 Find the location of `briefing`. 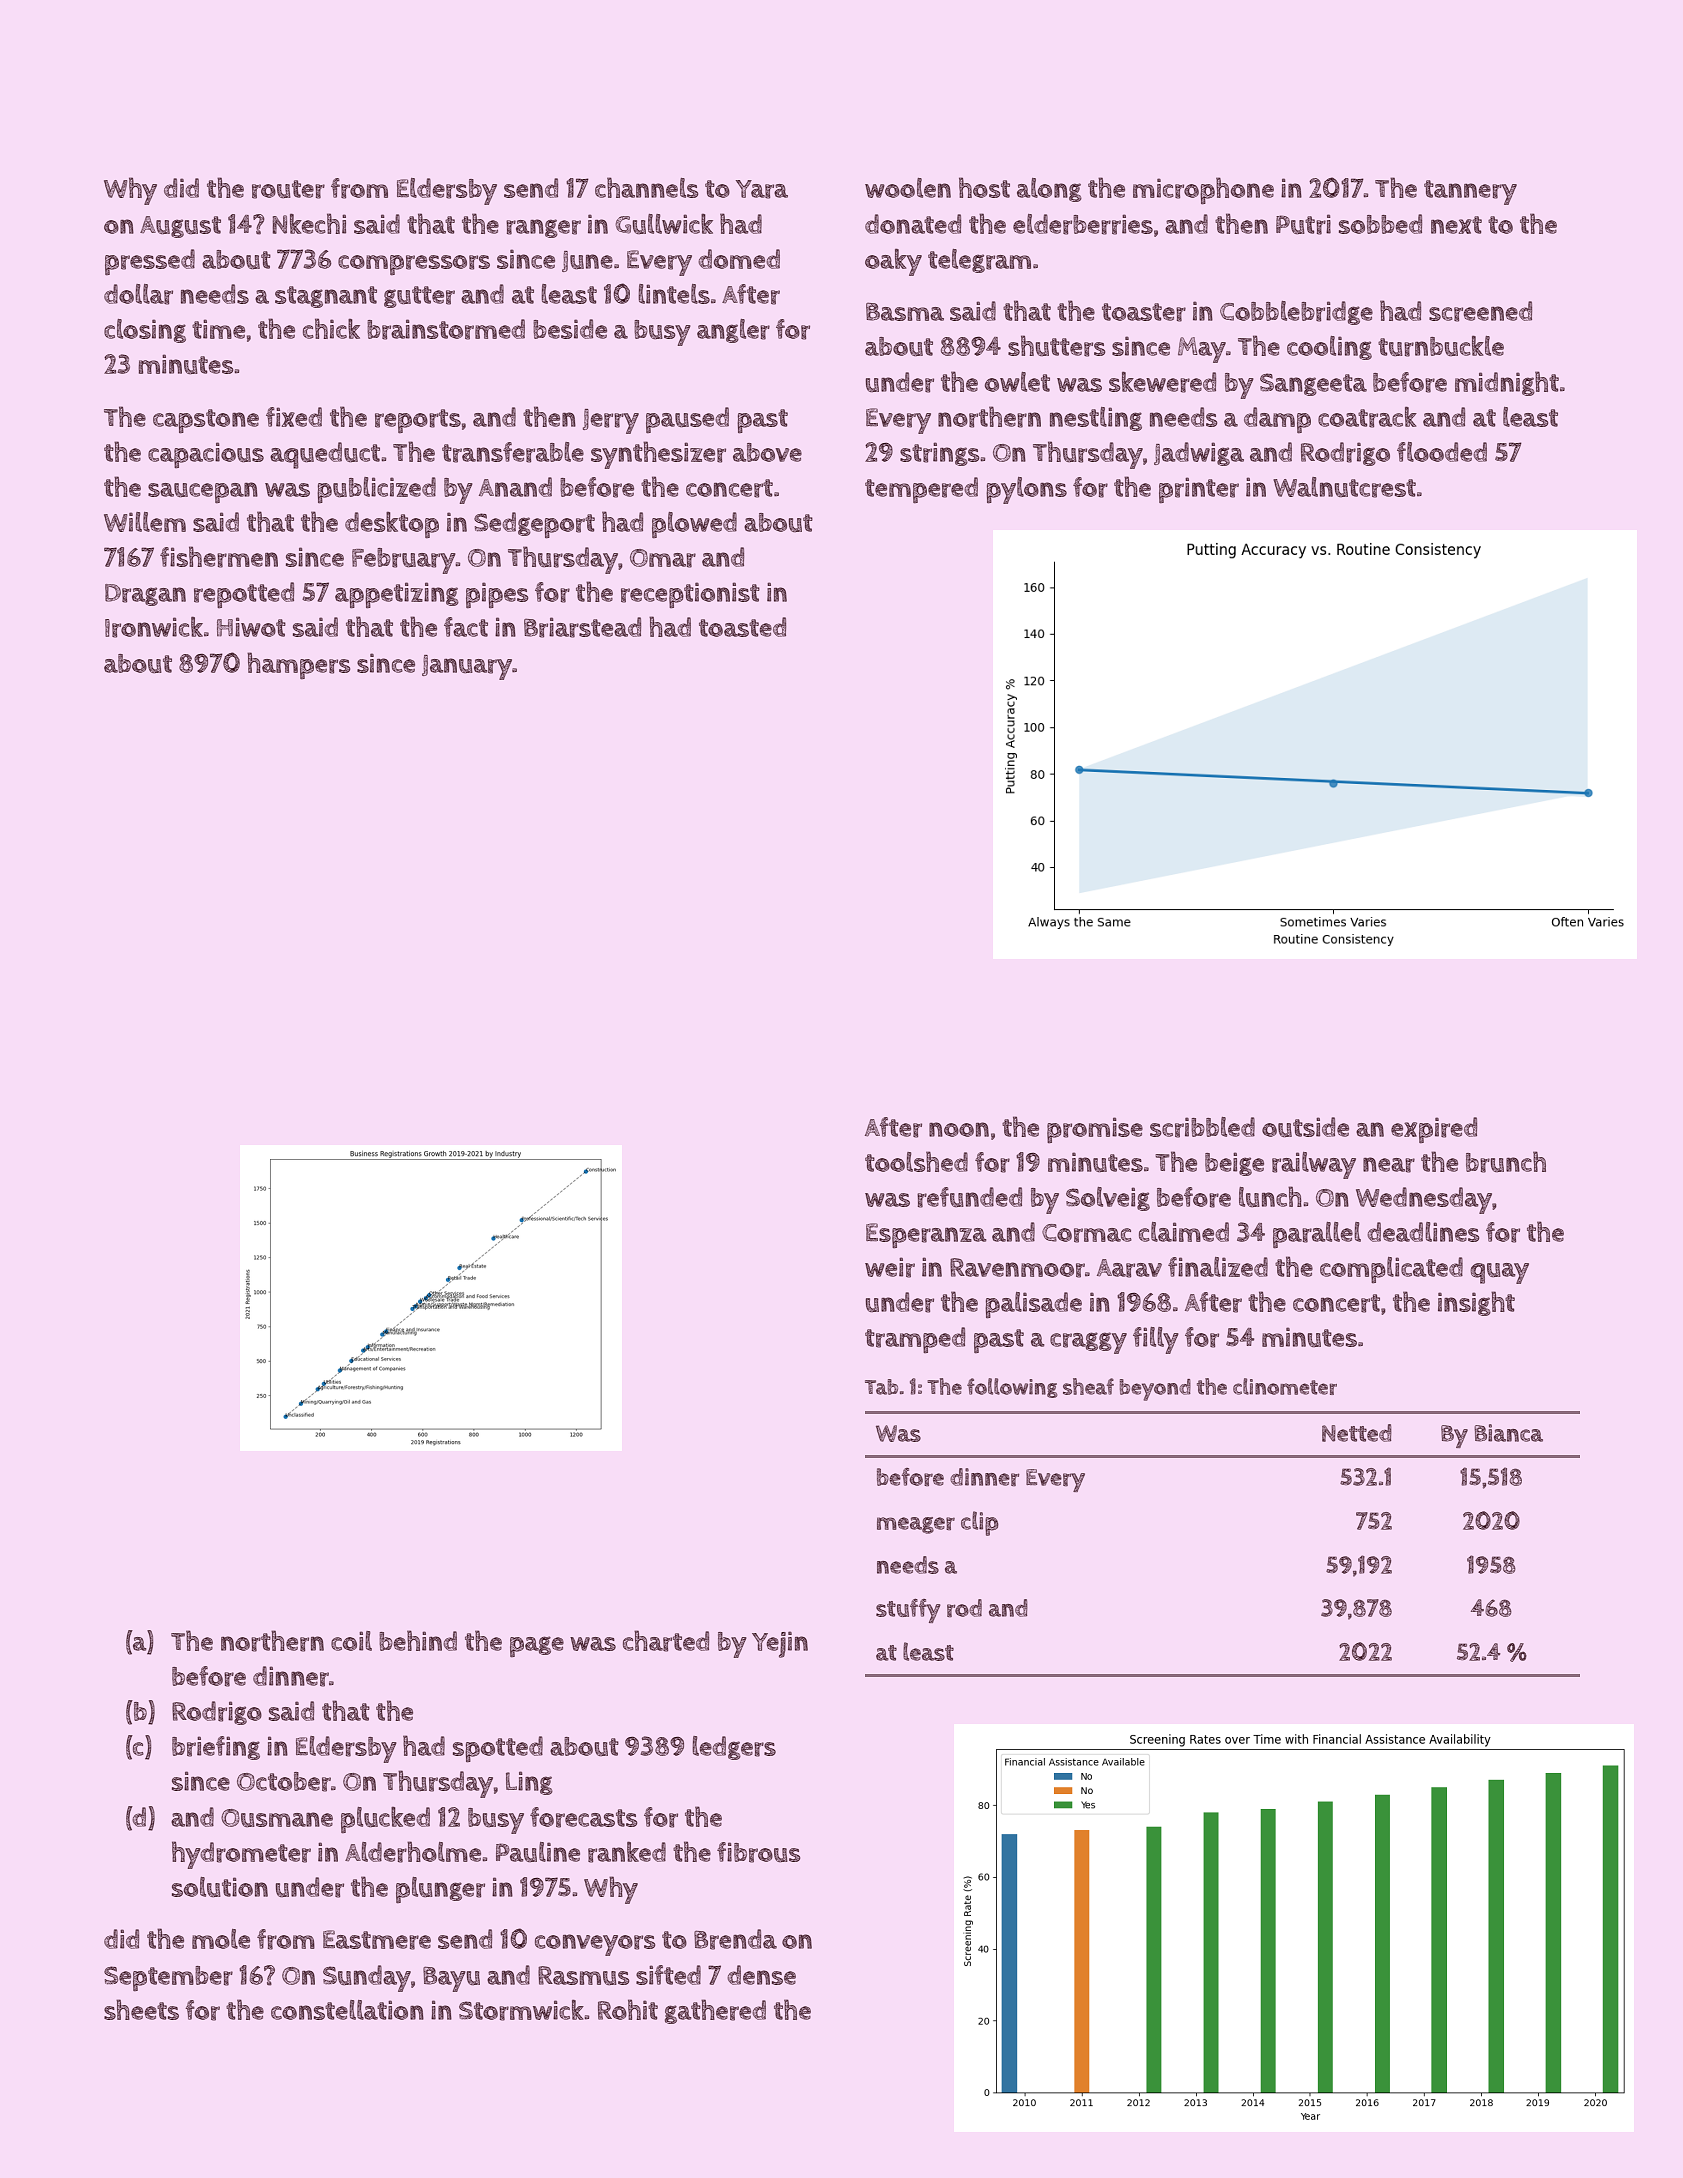

briefing is located at coordinates (216, 1748).
